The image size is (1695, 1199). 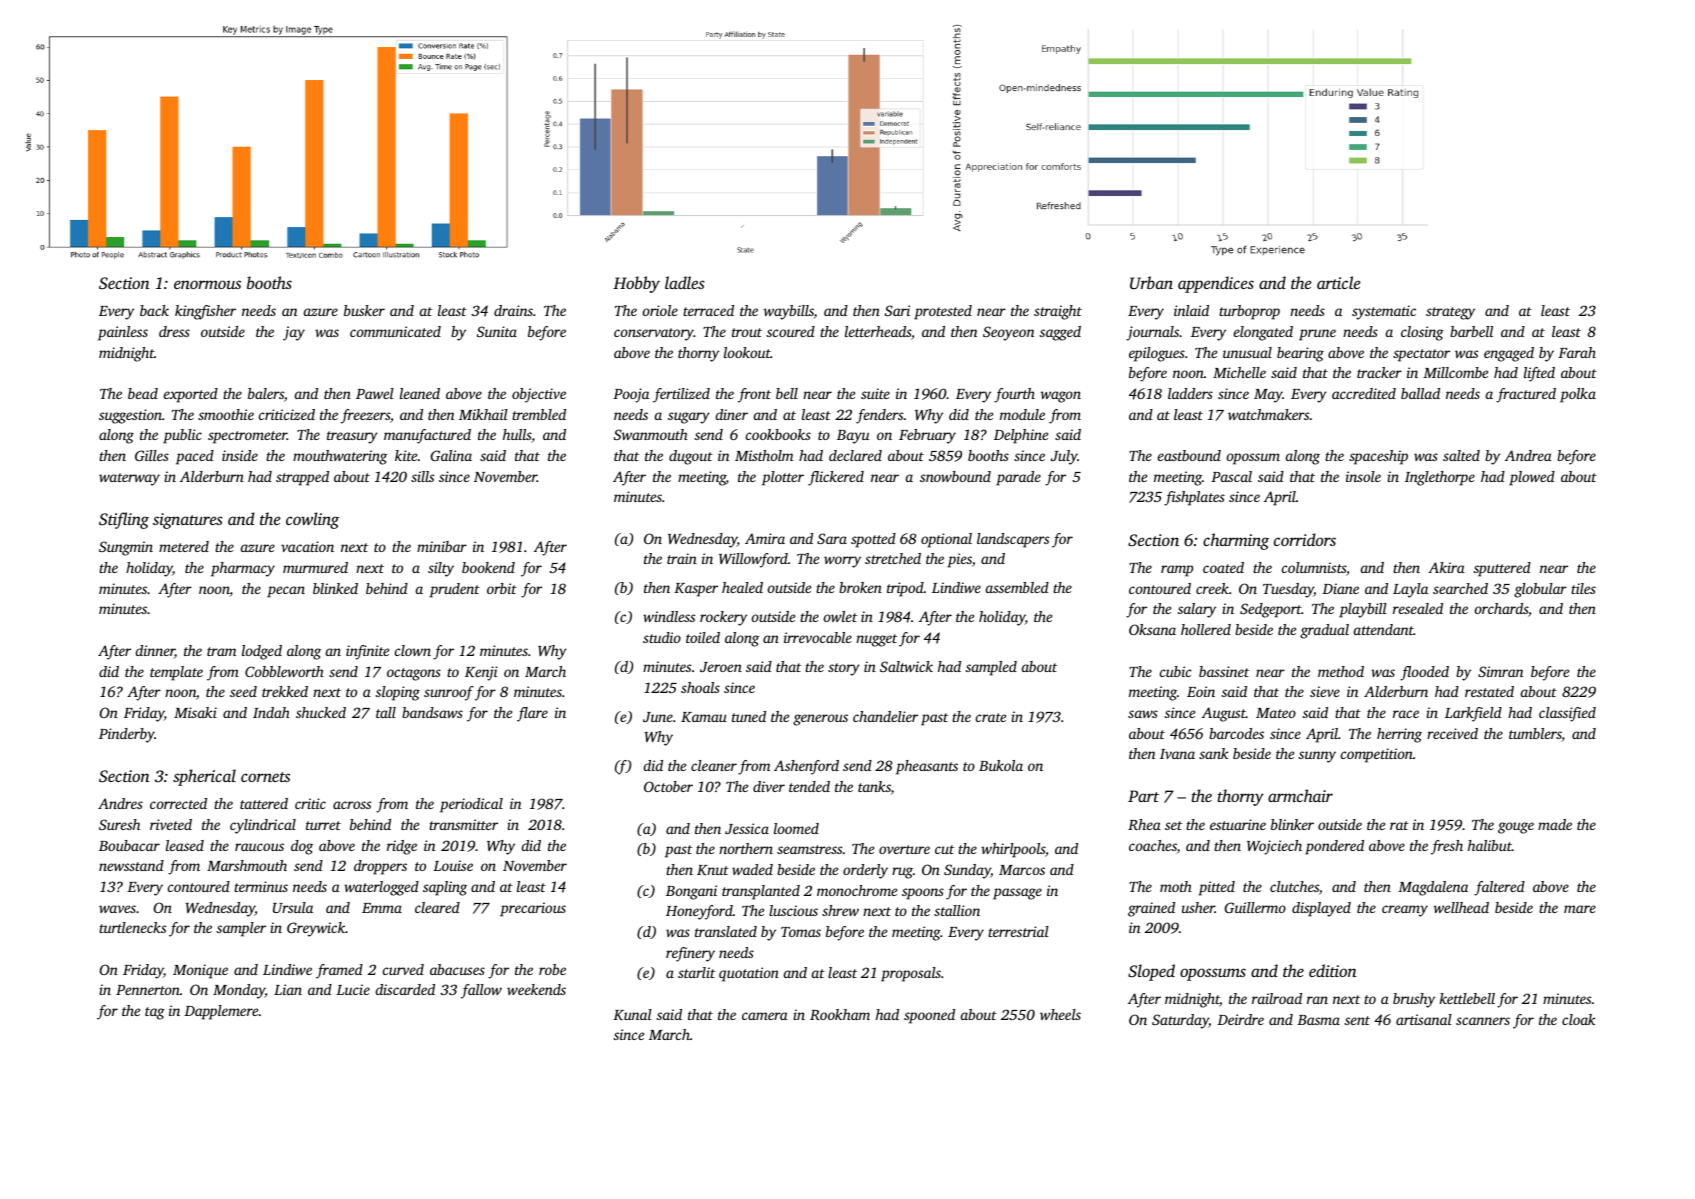 I want to click on displayed, so click(x=1321, y=909).
